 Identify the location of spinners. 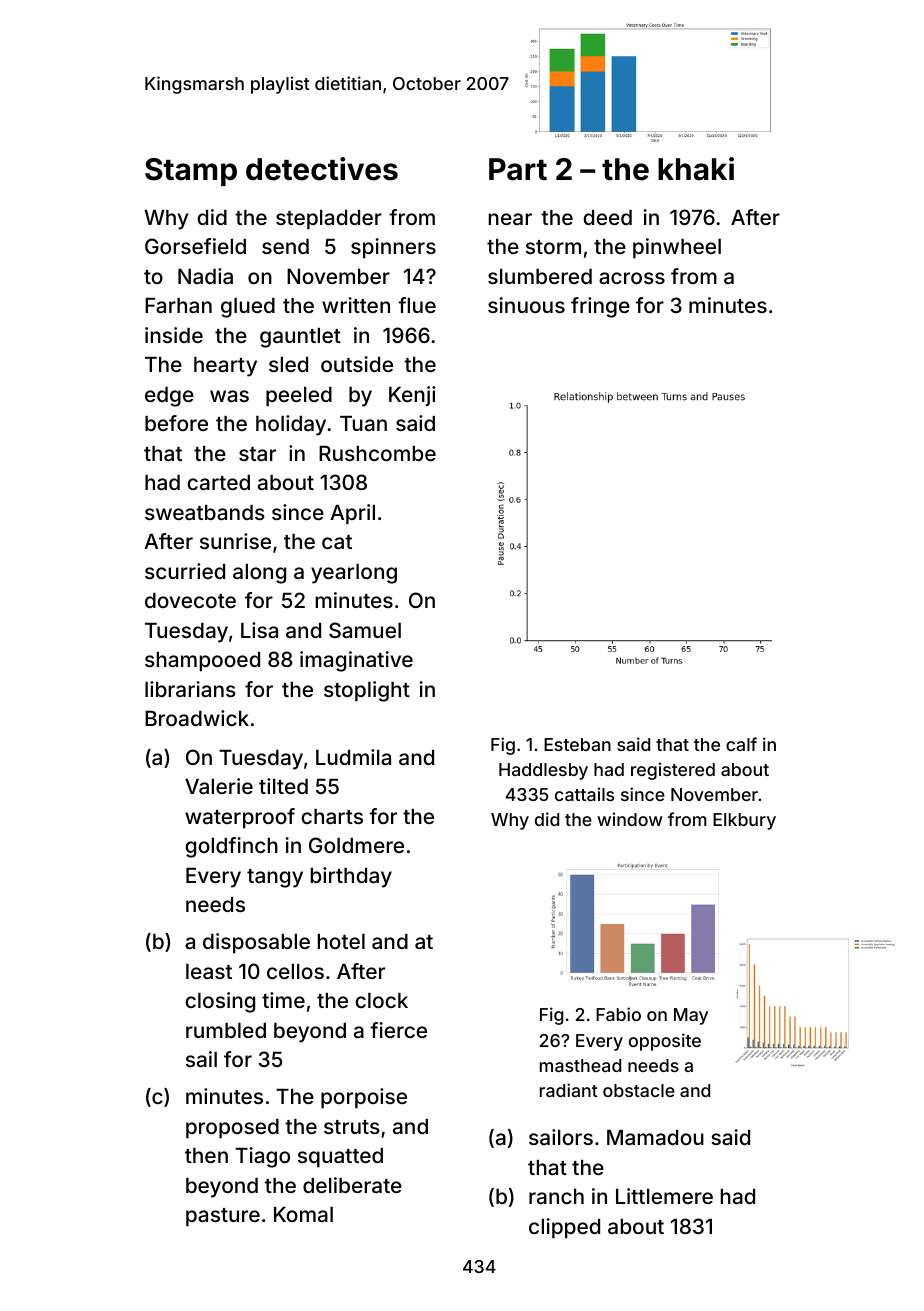
(393, 248).
